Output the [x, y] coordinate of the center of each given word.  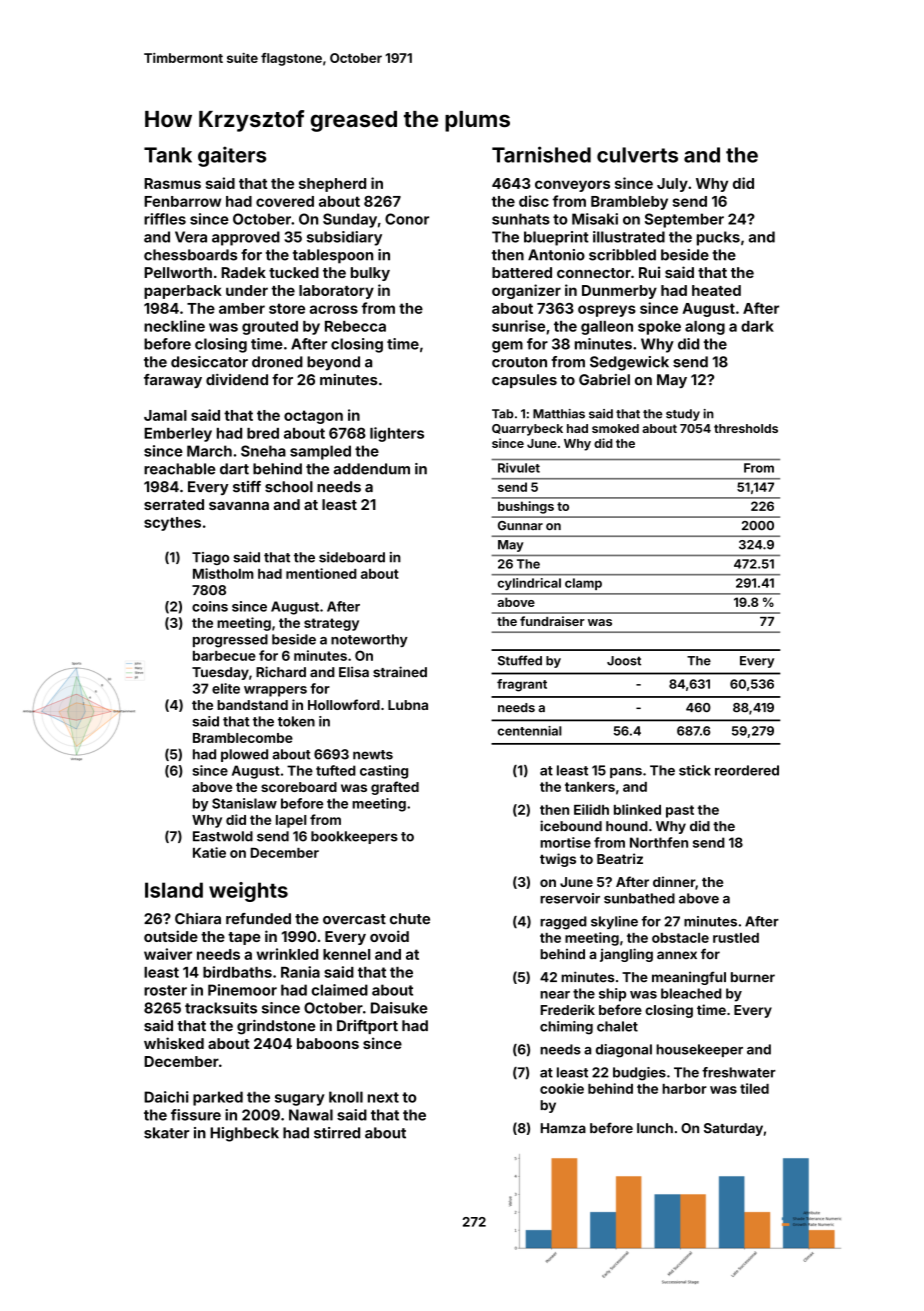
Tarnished [541, 154]
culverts [637, 155]
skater [166, 1133]
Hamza [563, 1128]
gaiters [232, 156]
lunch [655, 1128]
